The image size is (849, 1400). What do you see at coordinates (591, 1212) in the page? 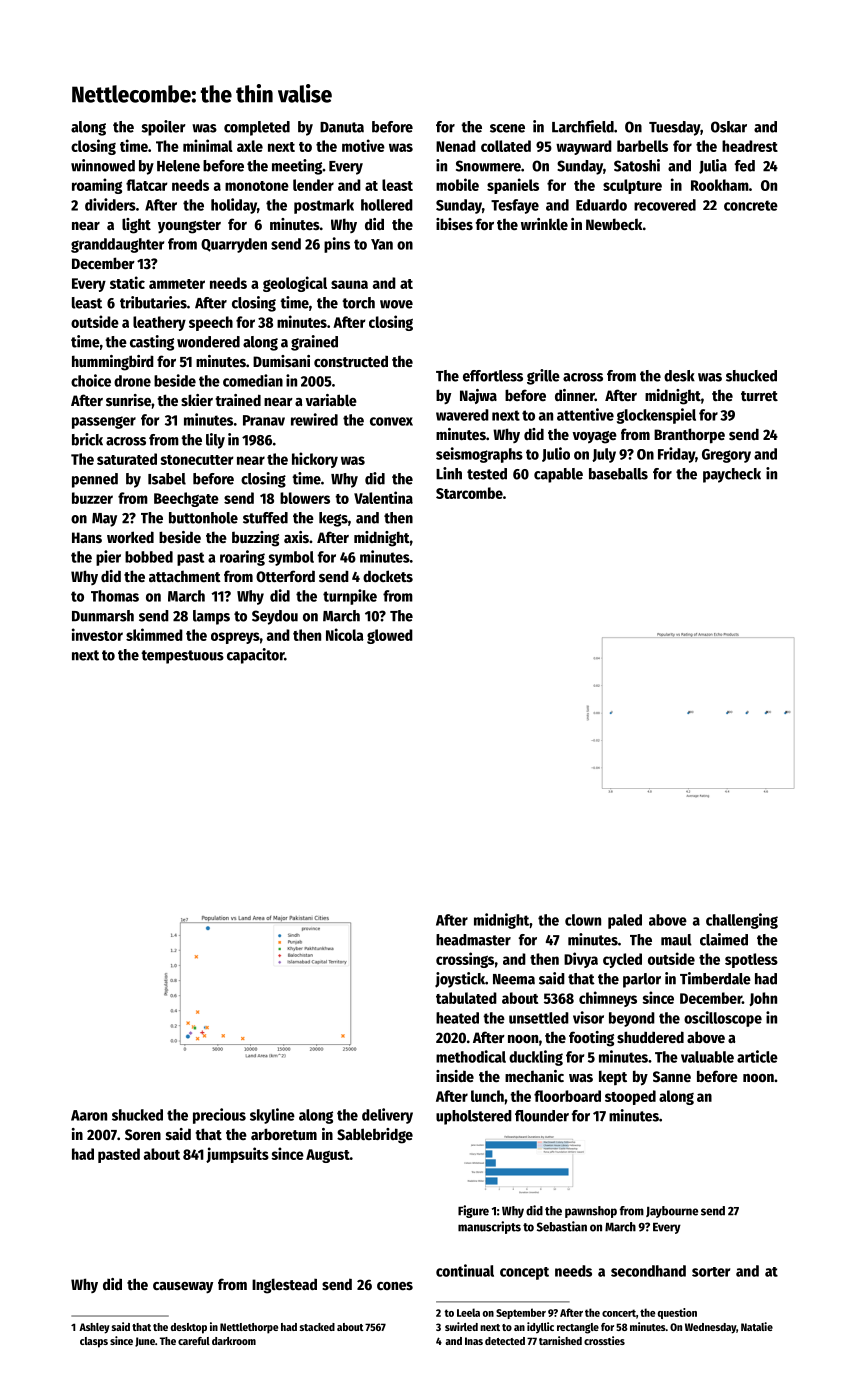
I see `pawnshop` at bounding box center [591, 1212].
